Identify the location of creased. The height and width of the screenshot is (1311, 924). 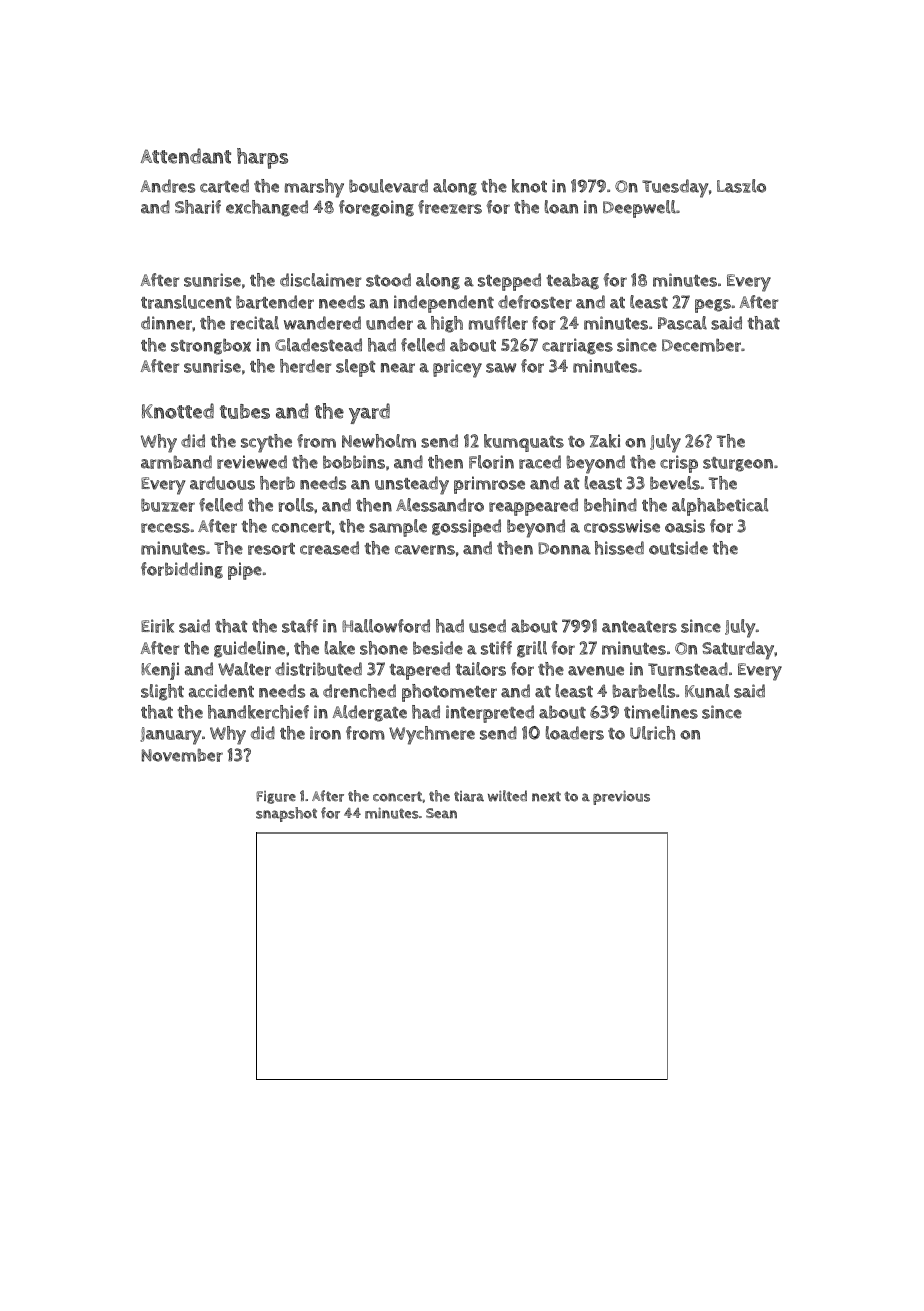
(329, 548).
